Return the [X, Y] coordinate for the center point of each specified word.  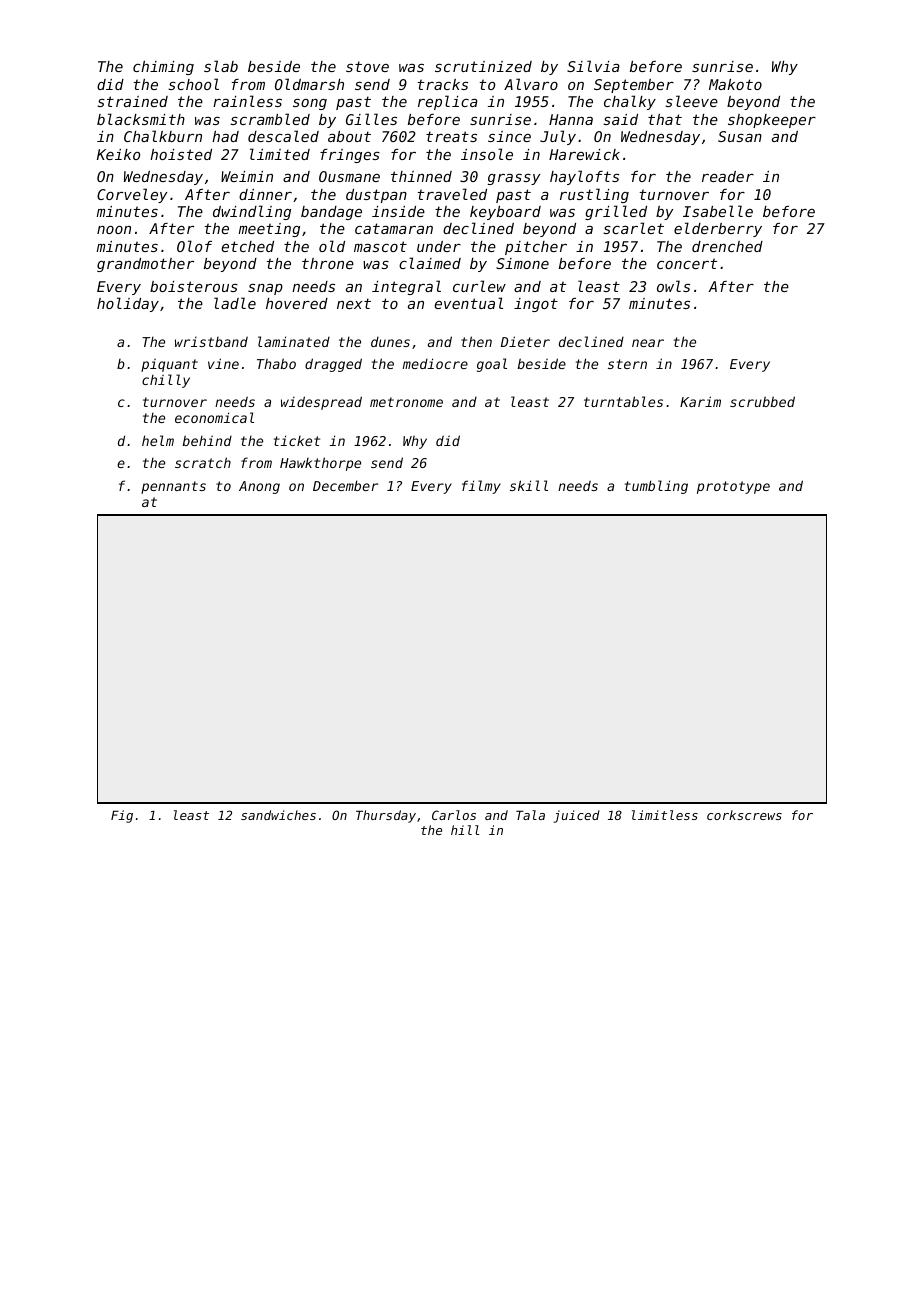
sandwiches [278, 815]
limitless [665, 815]
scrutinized [483, 66]
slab [221, 66]
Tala [530, 815]
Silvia [593, 66]
